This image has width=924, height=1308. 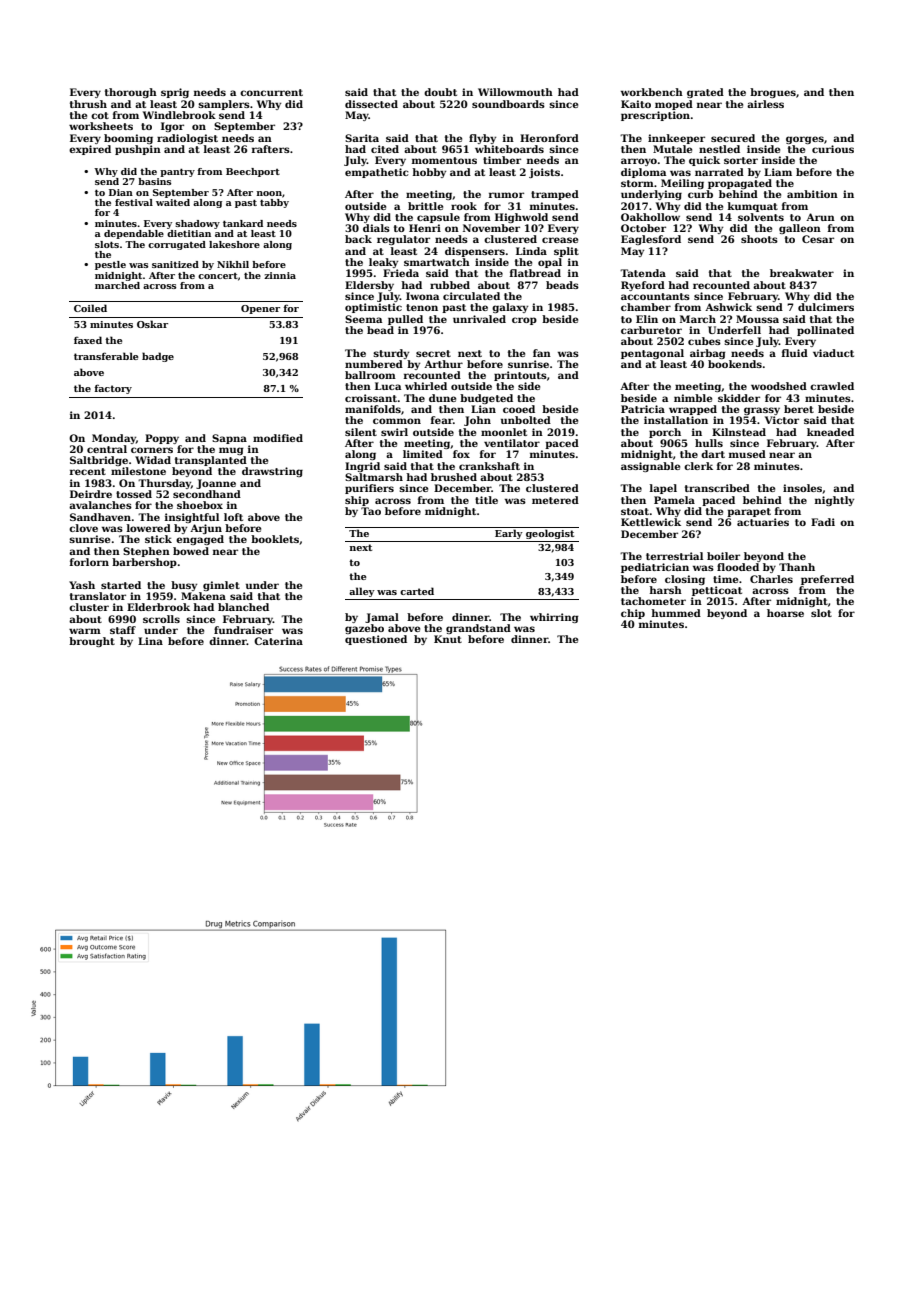 What do you see at coordinates (502, 160) in the image?
I see `timber` at bounding box center [502, 160].
